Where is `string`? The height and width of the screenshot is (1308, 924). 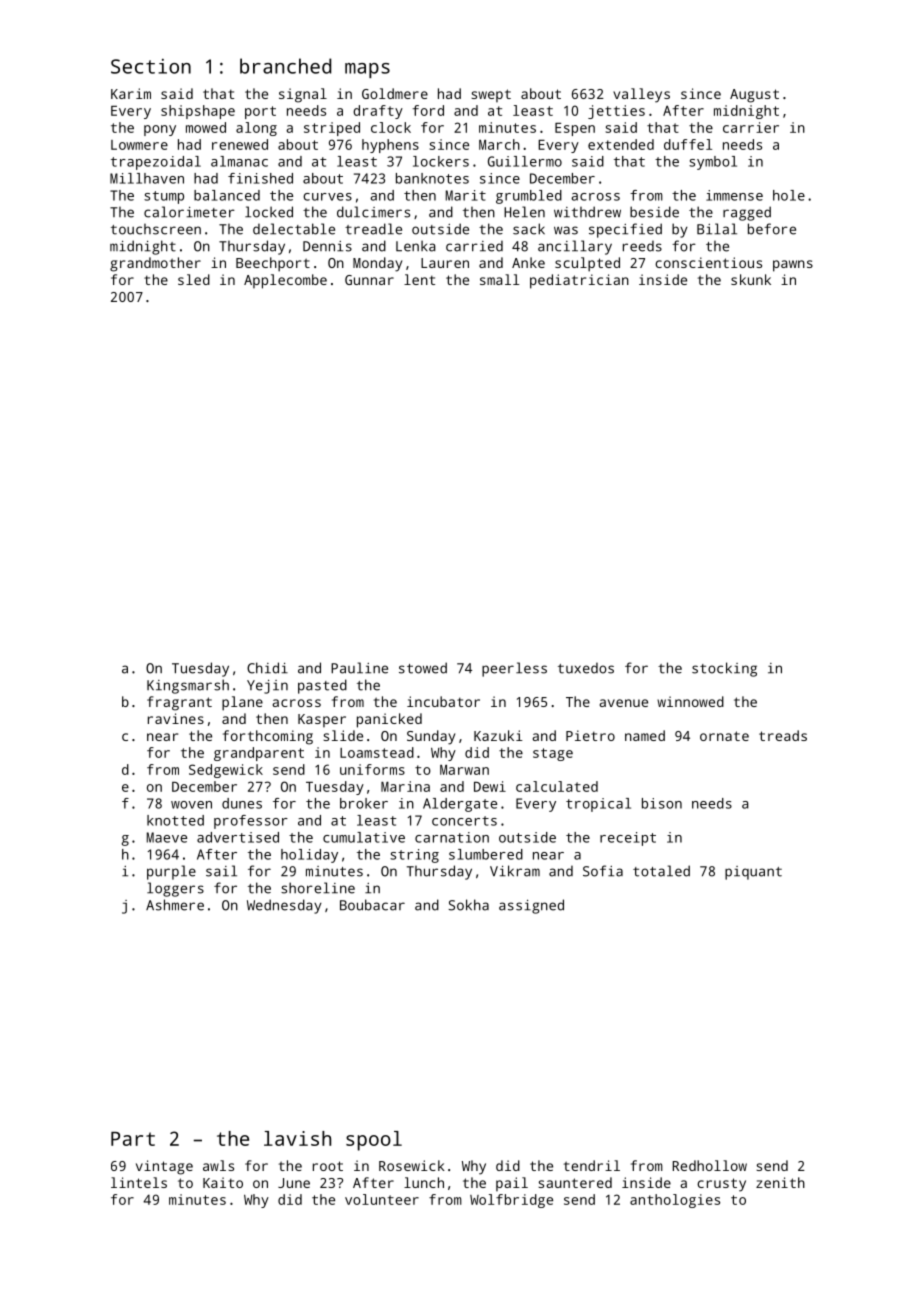 string is located at coordinates (414, 856).
